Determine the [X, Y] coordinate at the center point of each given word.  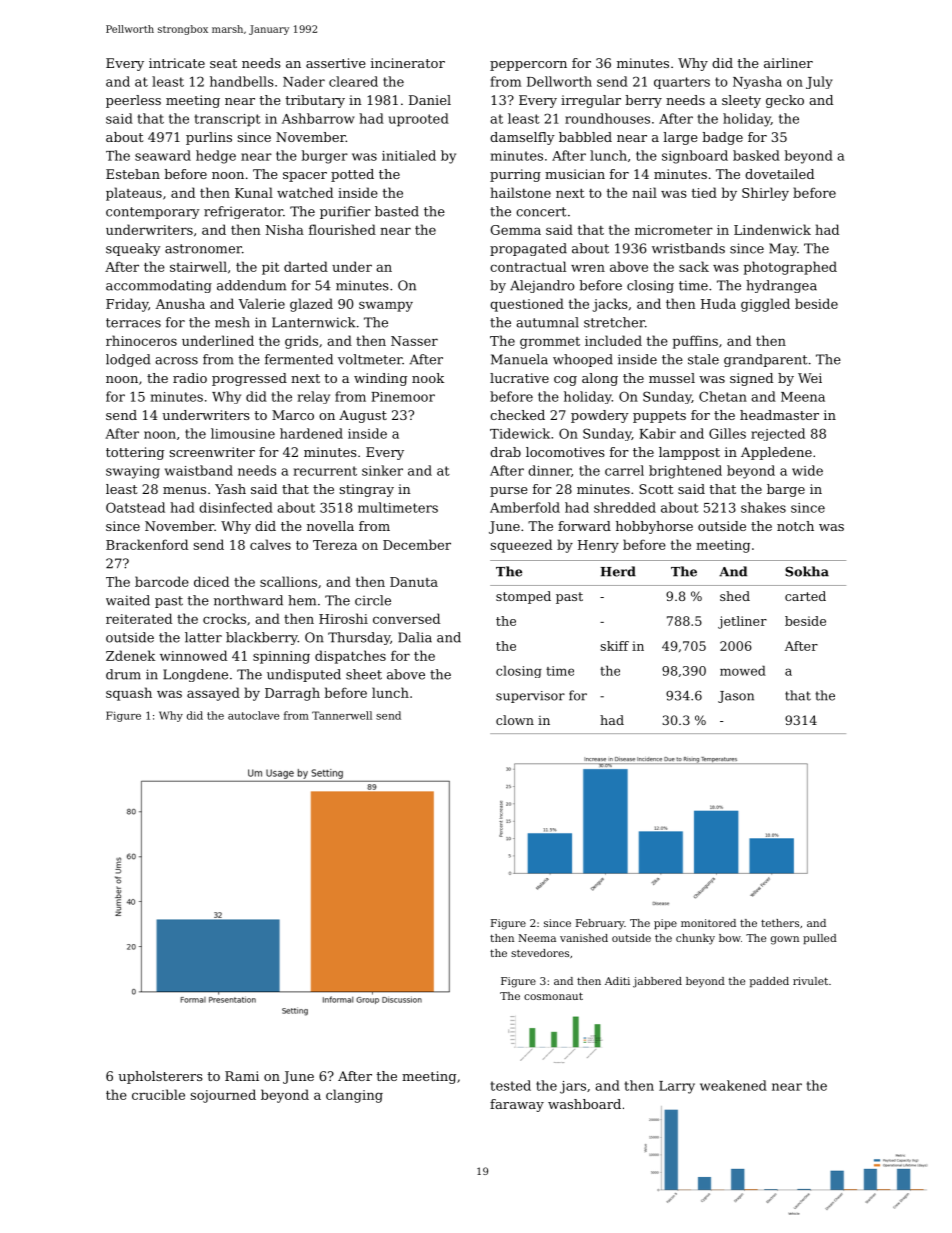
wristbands [688, 248]
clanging [354, 1096]
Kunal [254, 192]
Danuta [414, 582]
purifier [345, 212]
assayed [213, 694]
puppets [659, 417]
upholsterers [160, 1077]
